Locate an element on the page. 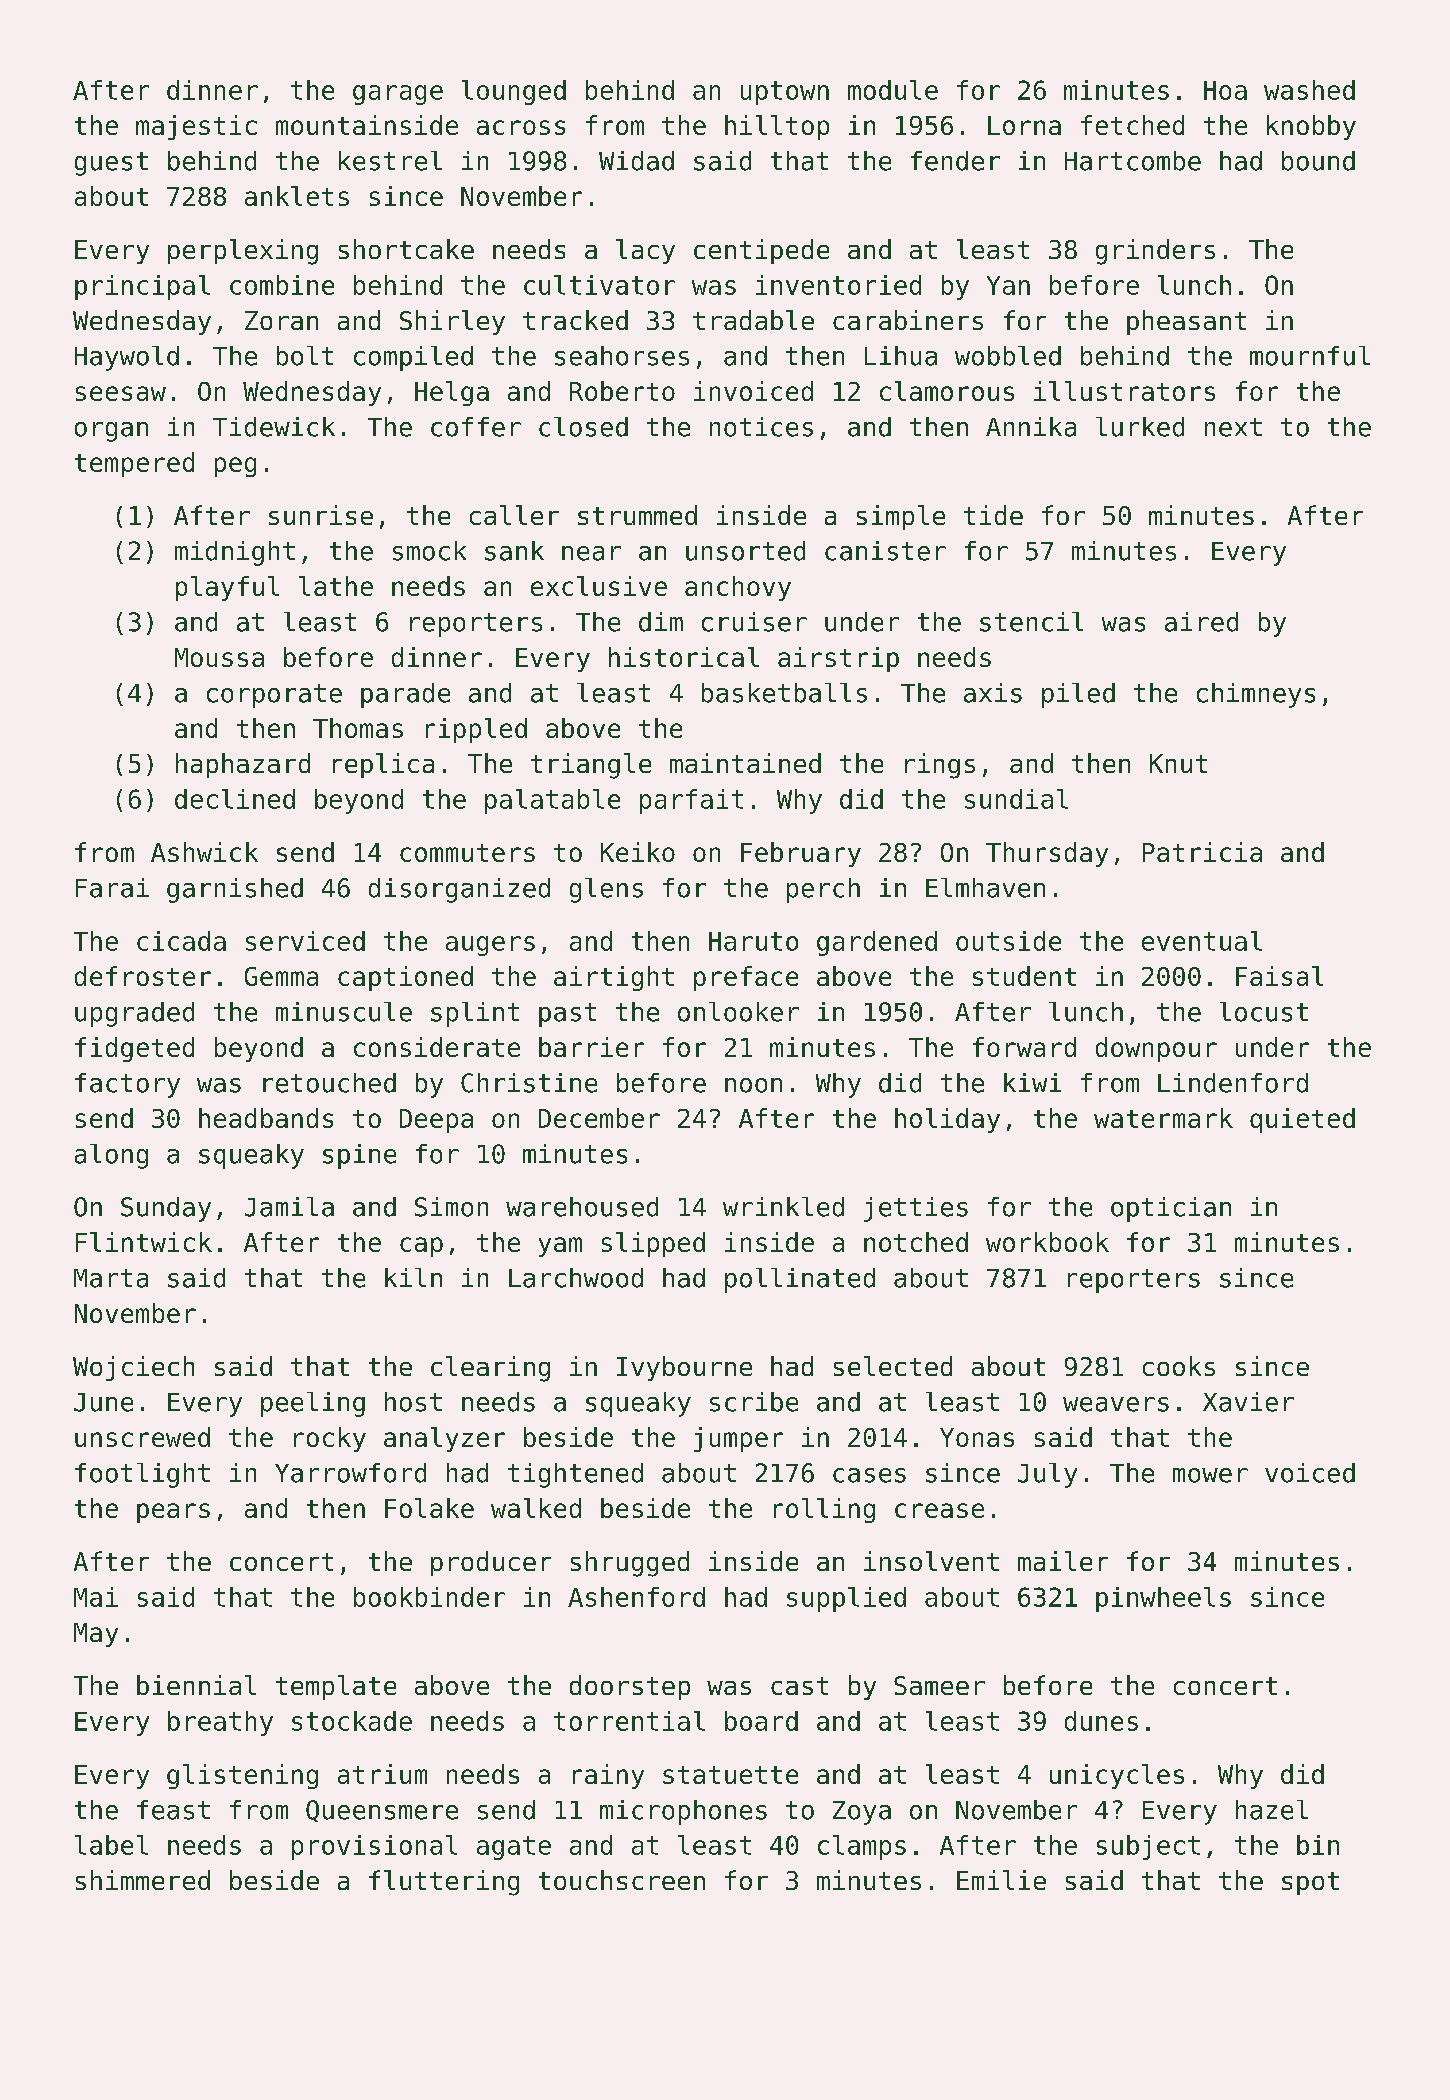 The height and width of the image is (2100, 1450). garage is located at coordinates (398, 95).
